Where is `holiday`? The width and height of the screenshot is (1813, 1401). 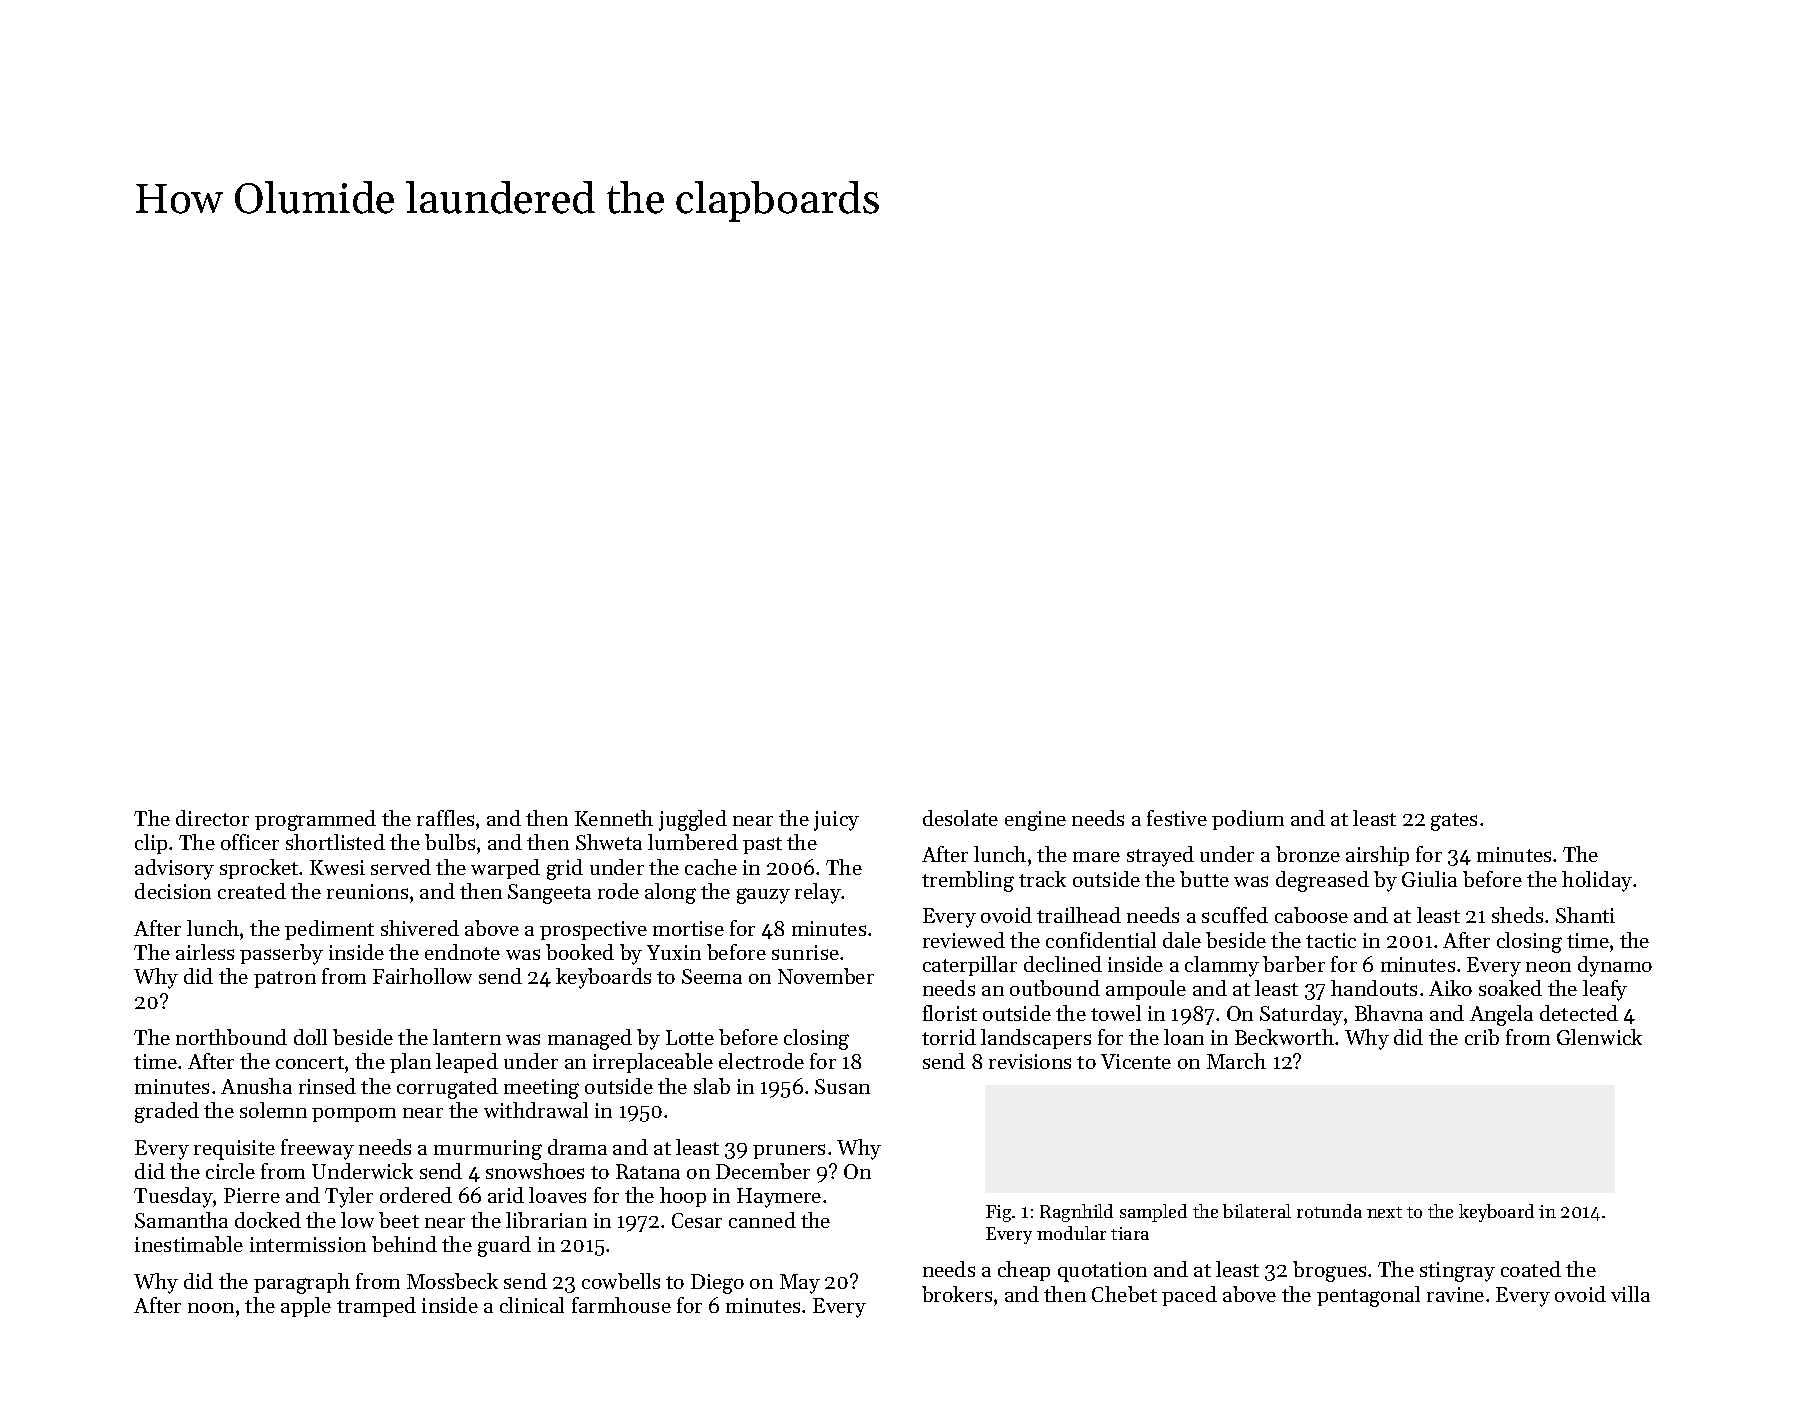
holiday is located at coordinates (1597, 881).
